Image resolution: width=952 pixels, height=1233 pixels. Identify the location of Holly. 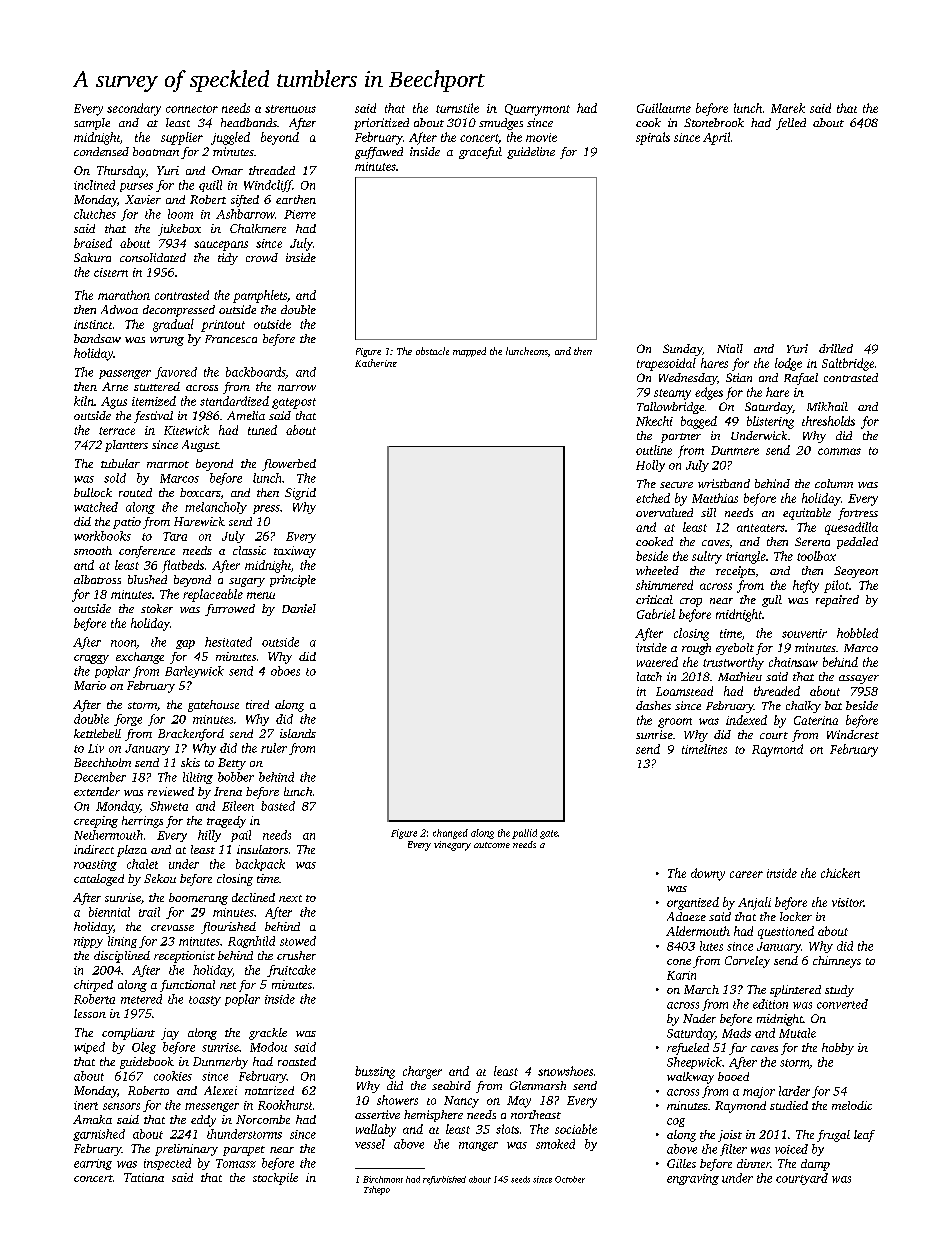
(650, 466).
